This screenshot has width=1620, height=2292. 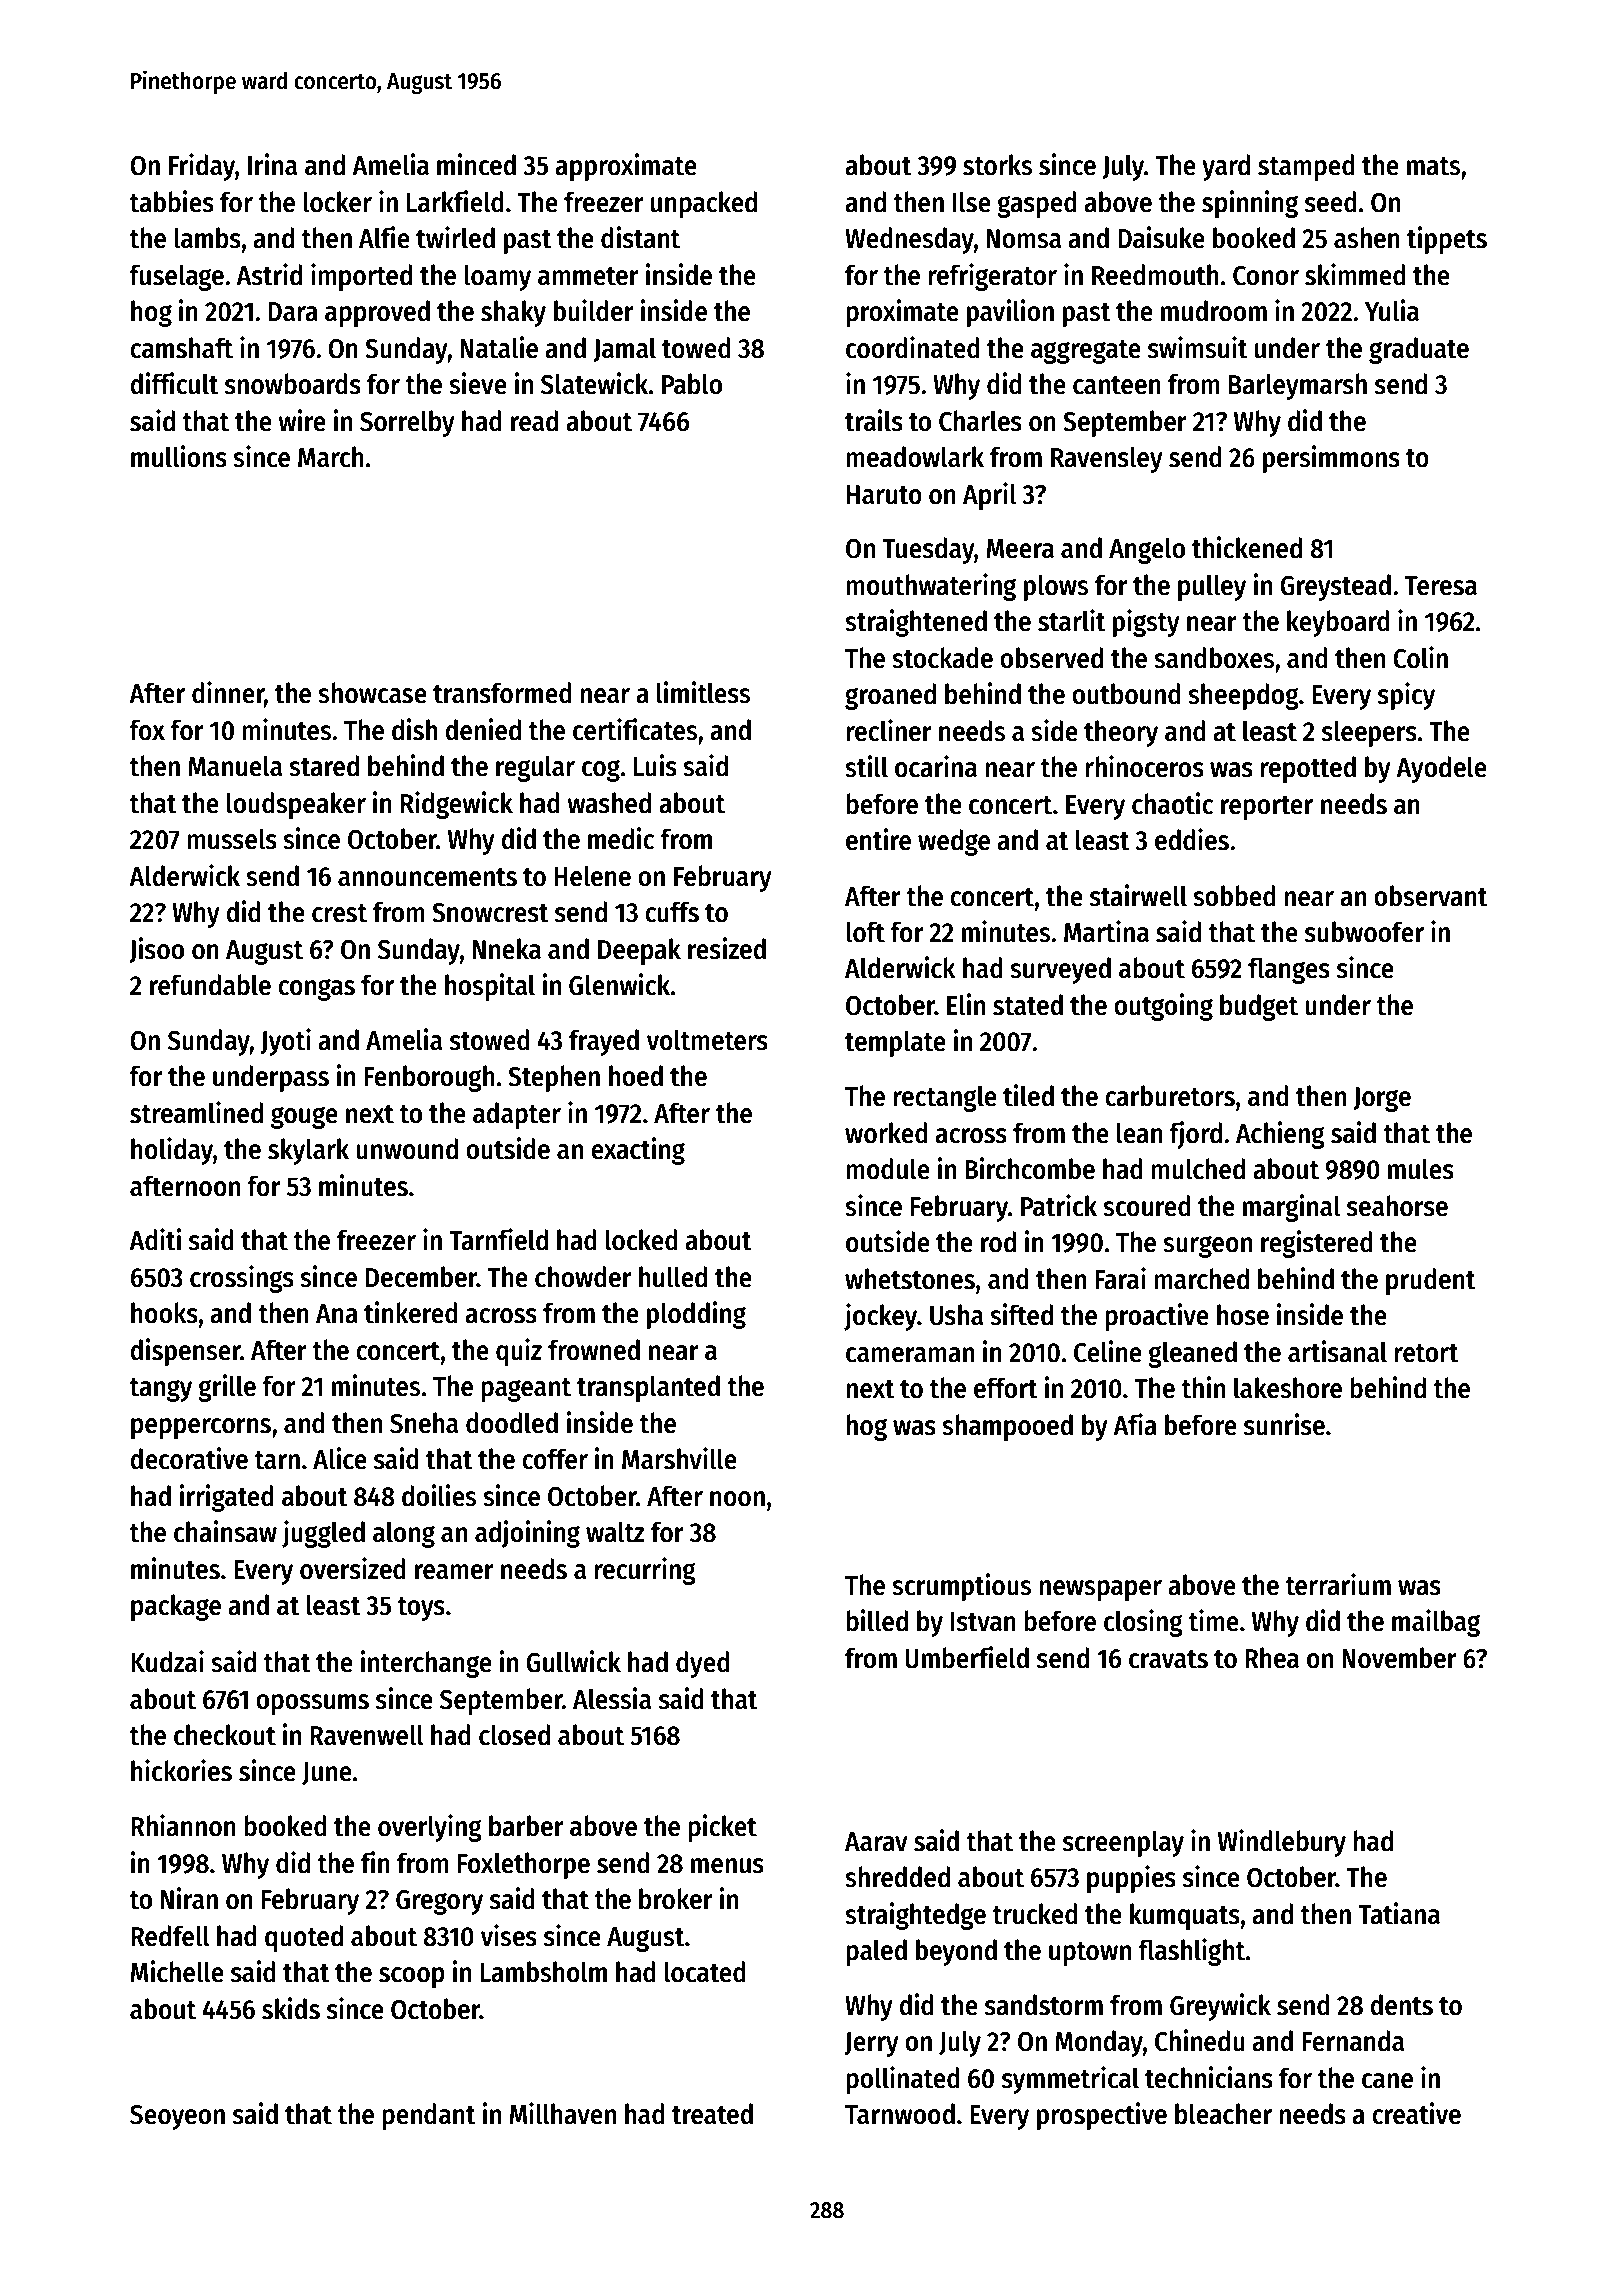 What do you see at coordinates (155, 1239) in the screenshot?
I see `Aditi` at bounding box center [155, 1239].
